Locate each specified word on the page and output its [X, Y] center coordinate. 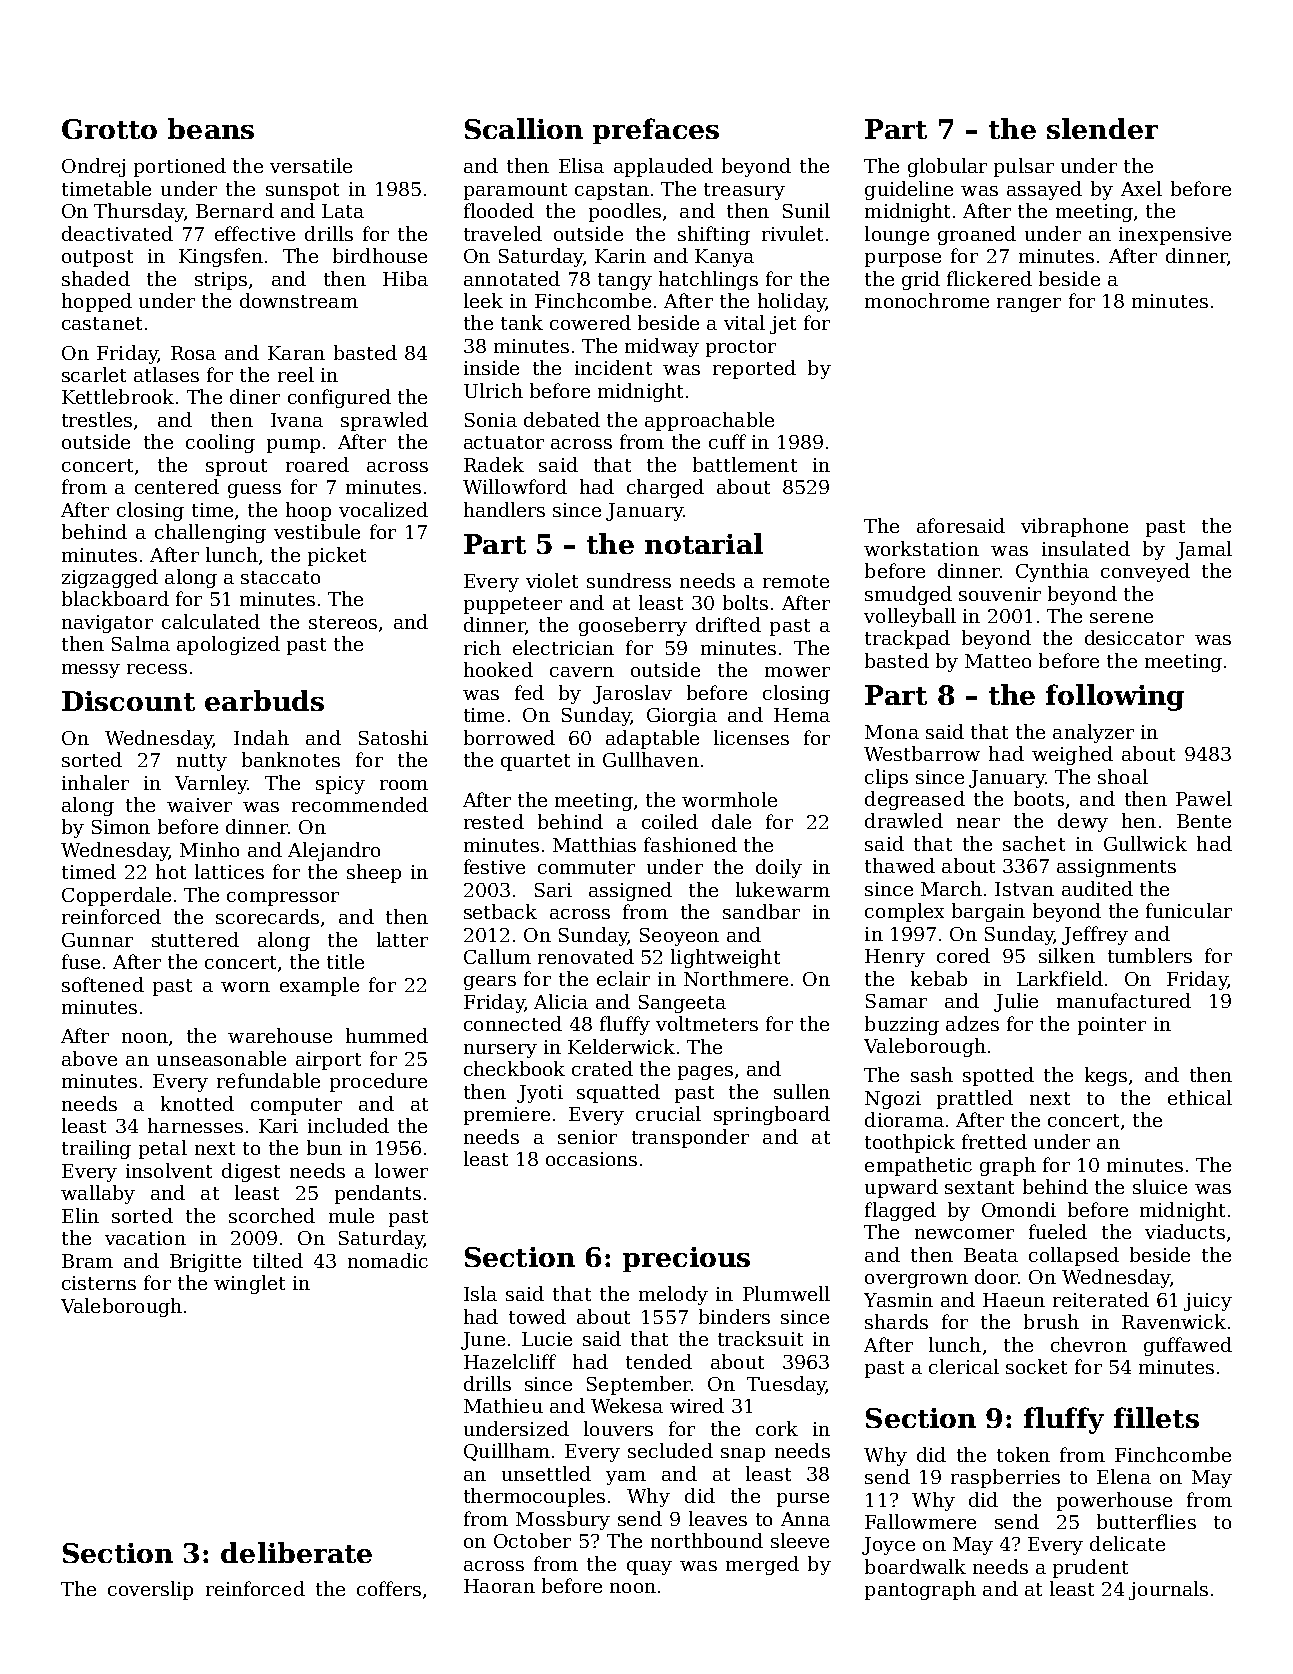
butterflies [1146, 1521]
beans [211, 128]
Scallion [524, 128]
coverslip [150, 1590]
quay [649, 1568]
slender [1102, 128]
